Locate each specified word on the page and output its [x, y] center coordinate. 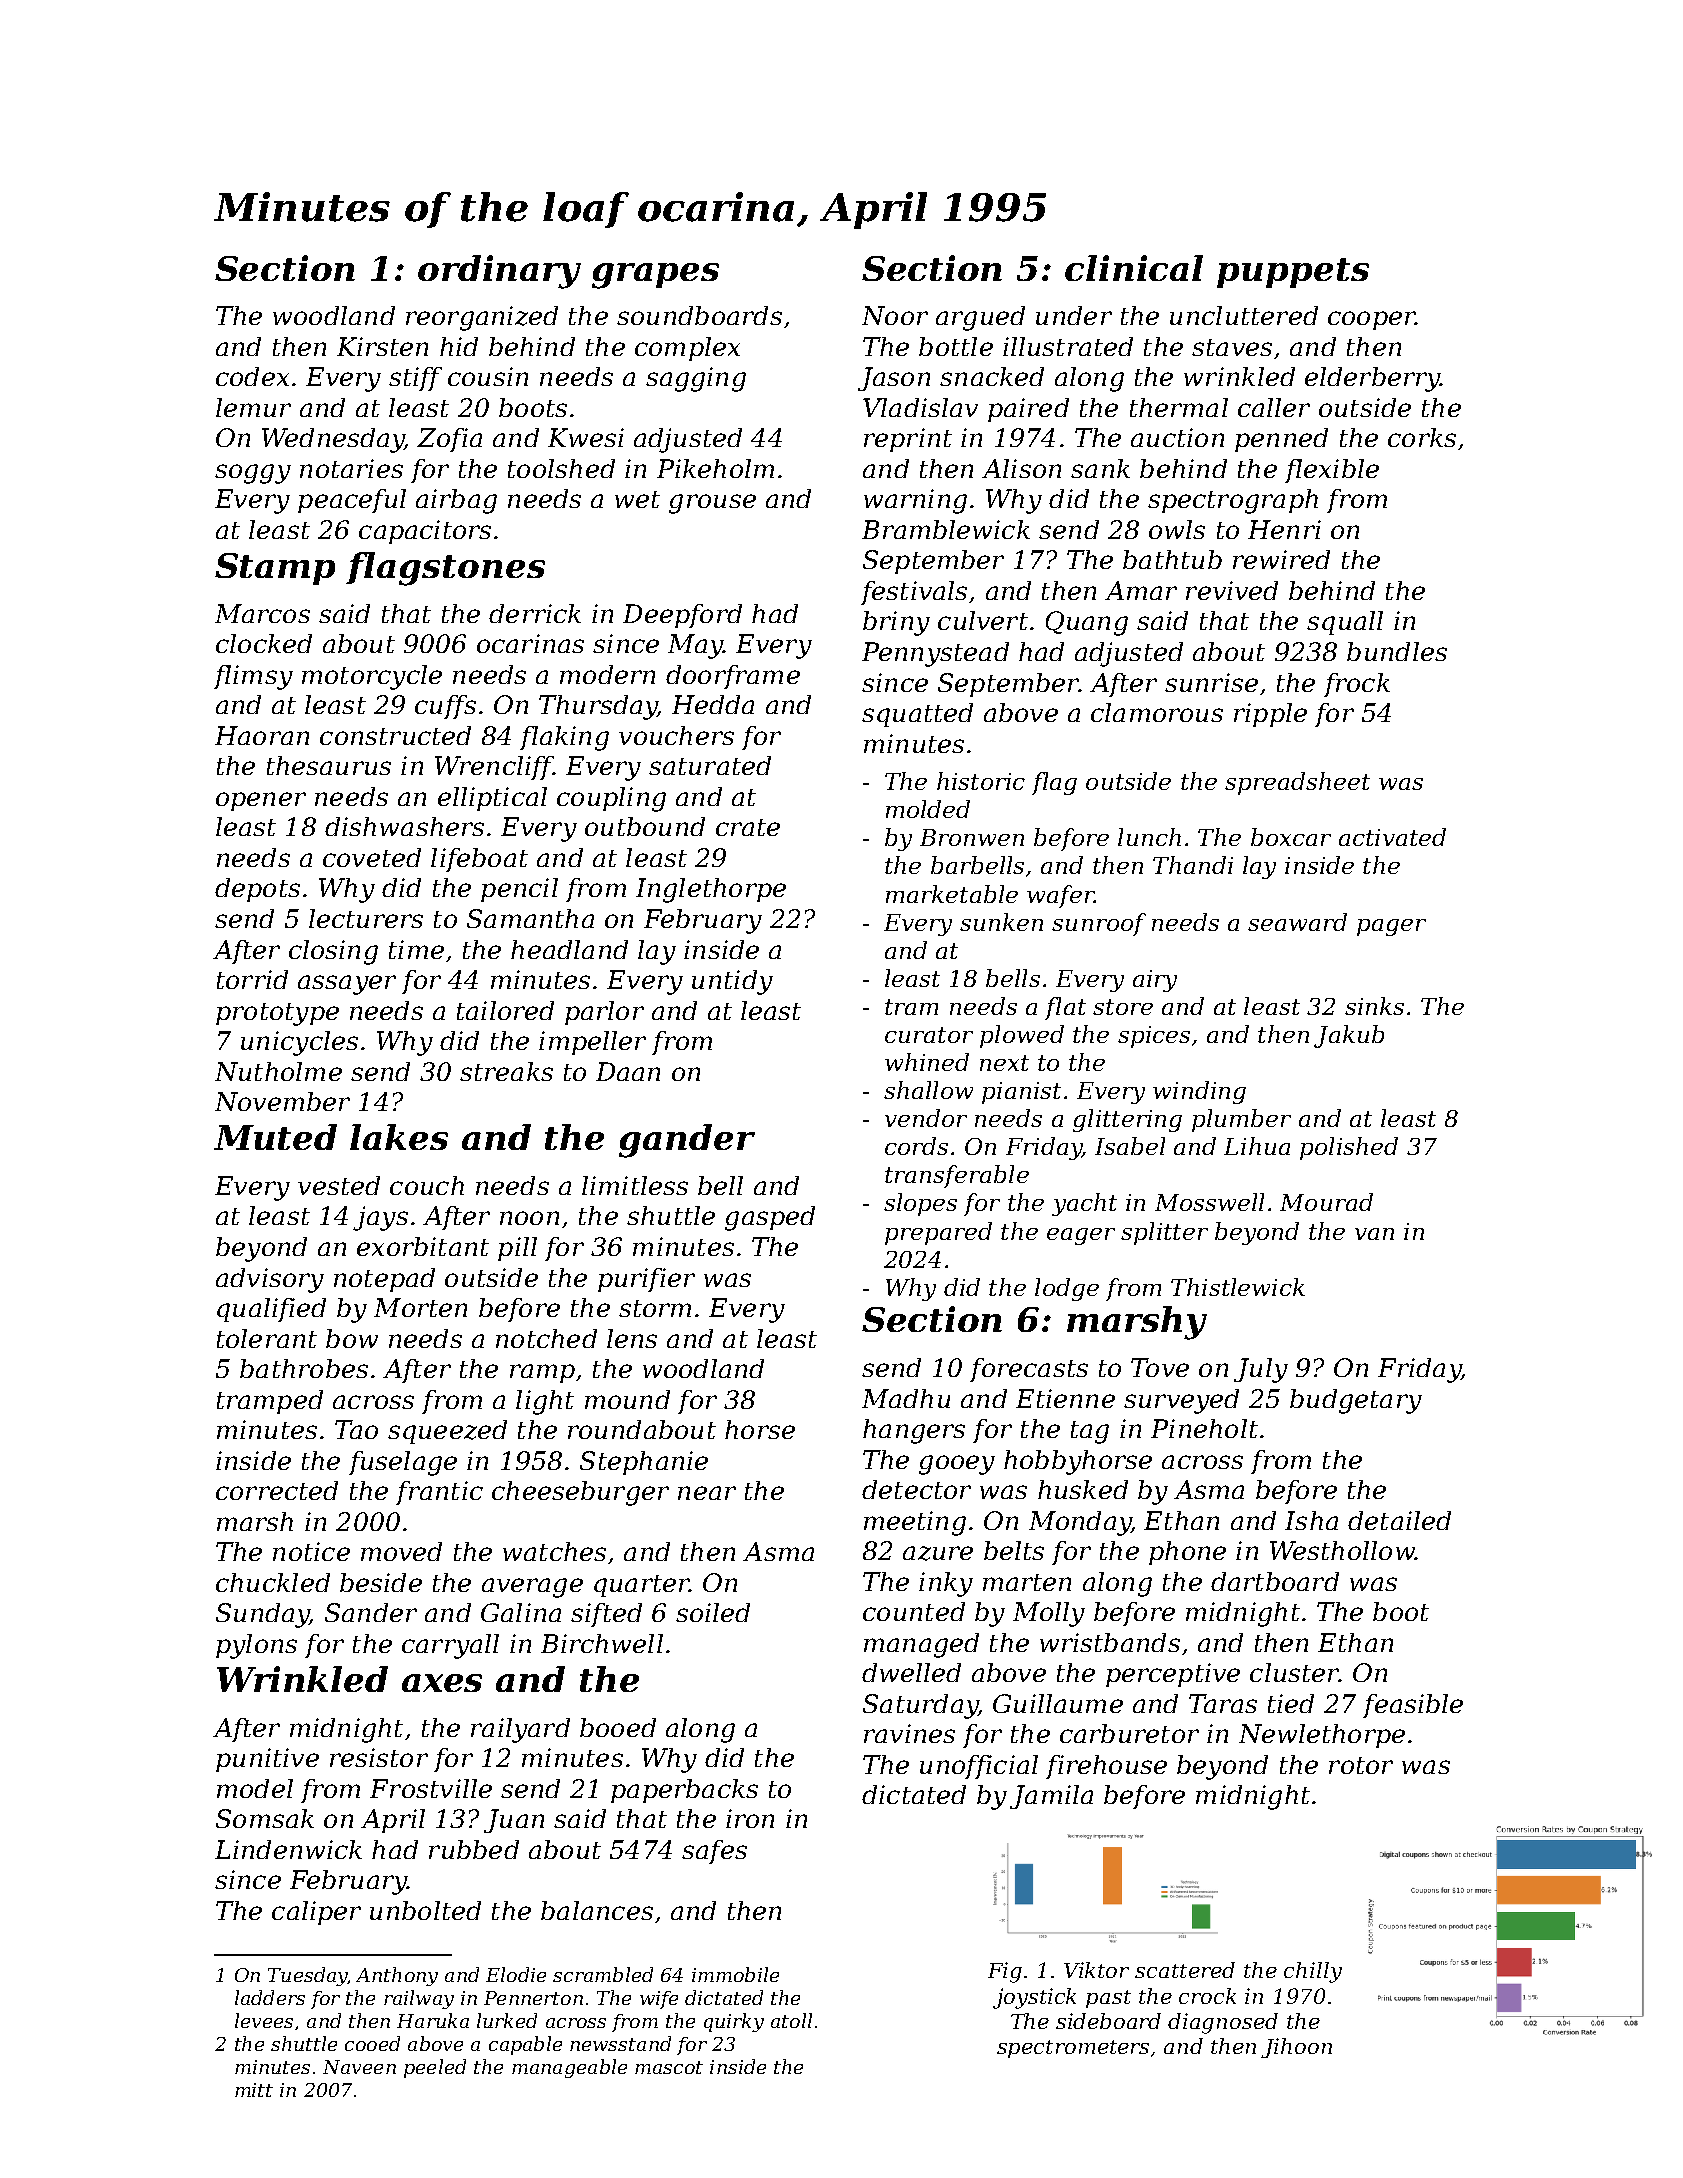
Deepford [682, 616]
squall [1345, 623]
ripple [1270, 715]
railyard [520, 1730]
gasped [770, 1218]
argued [980, 318]
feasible [1413, 1706]
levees [264, 2020]
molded [928, 809]
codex [252, 376]
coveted [372, 857]
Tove [1160, 1367]
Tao [356, 1429]
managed [921, 1645]
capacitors [425, 532]
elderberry [1372, 379]
